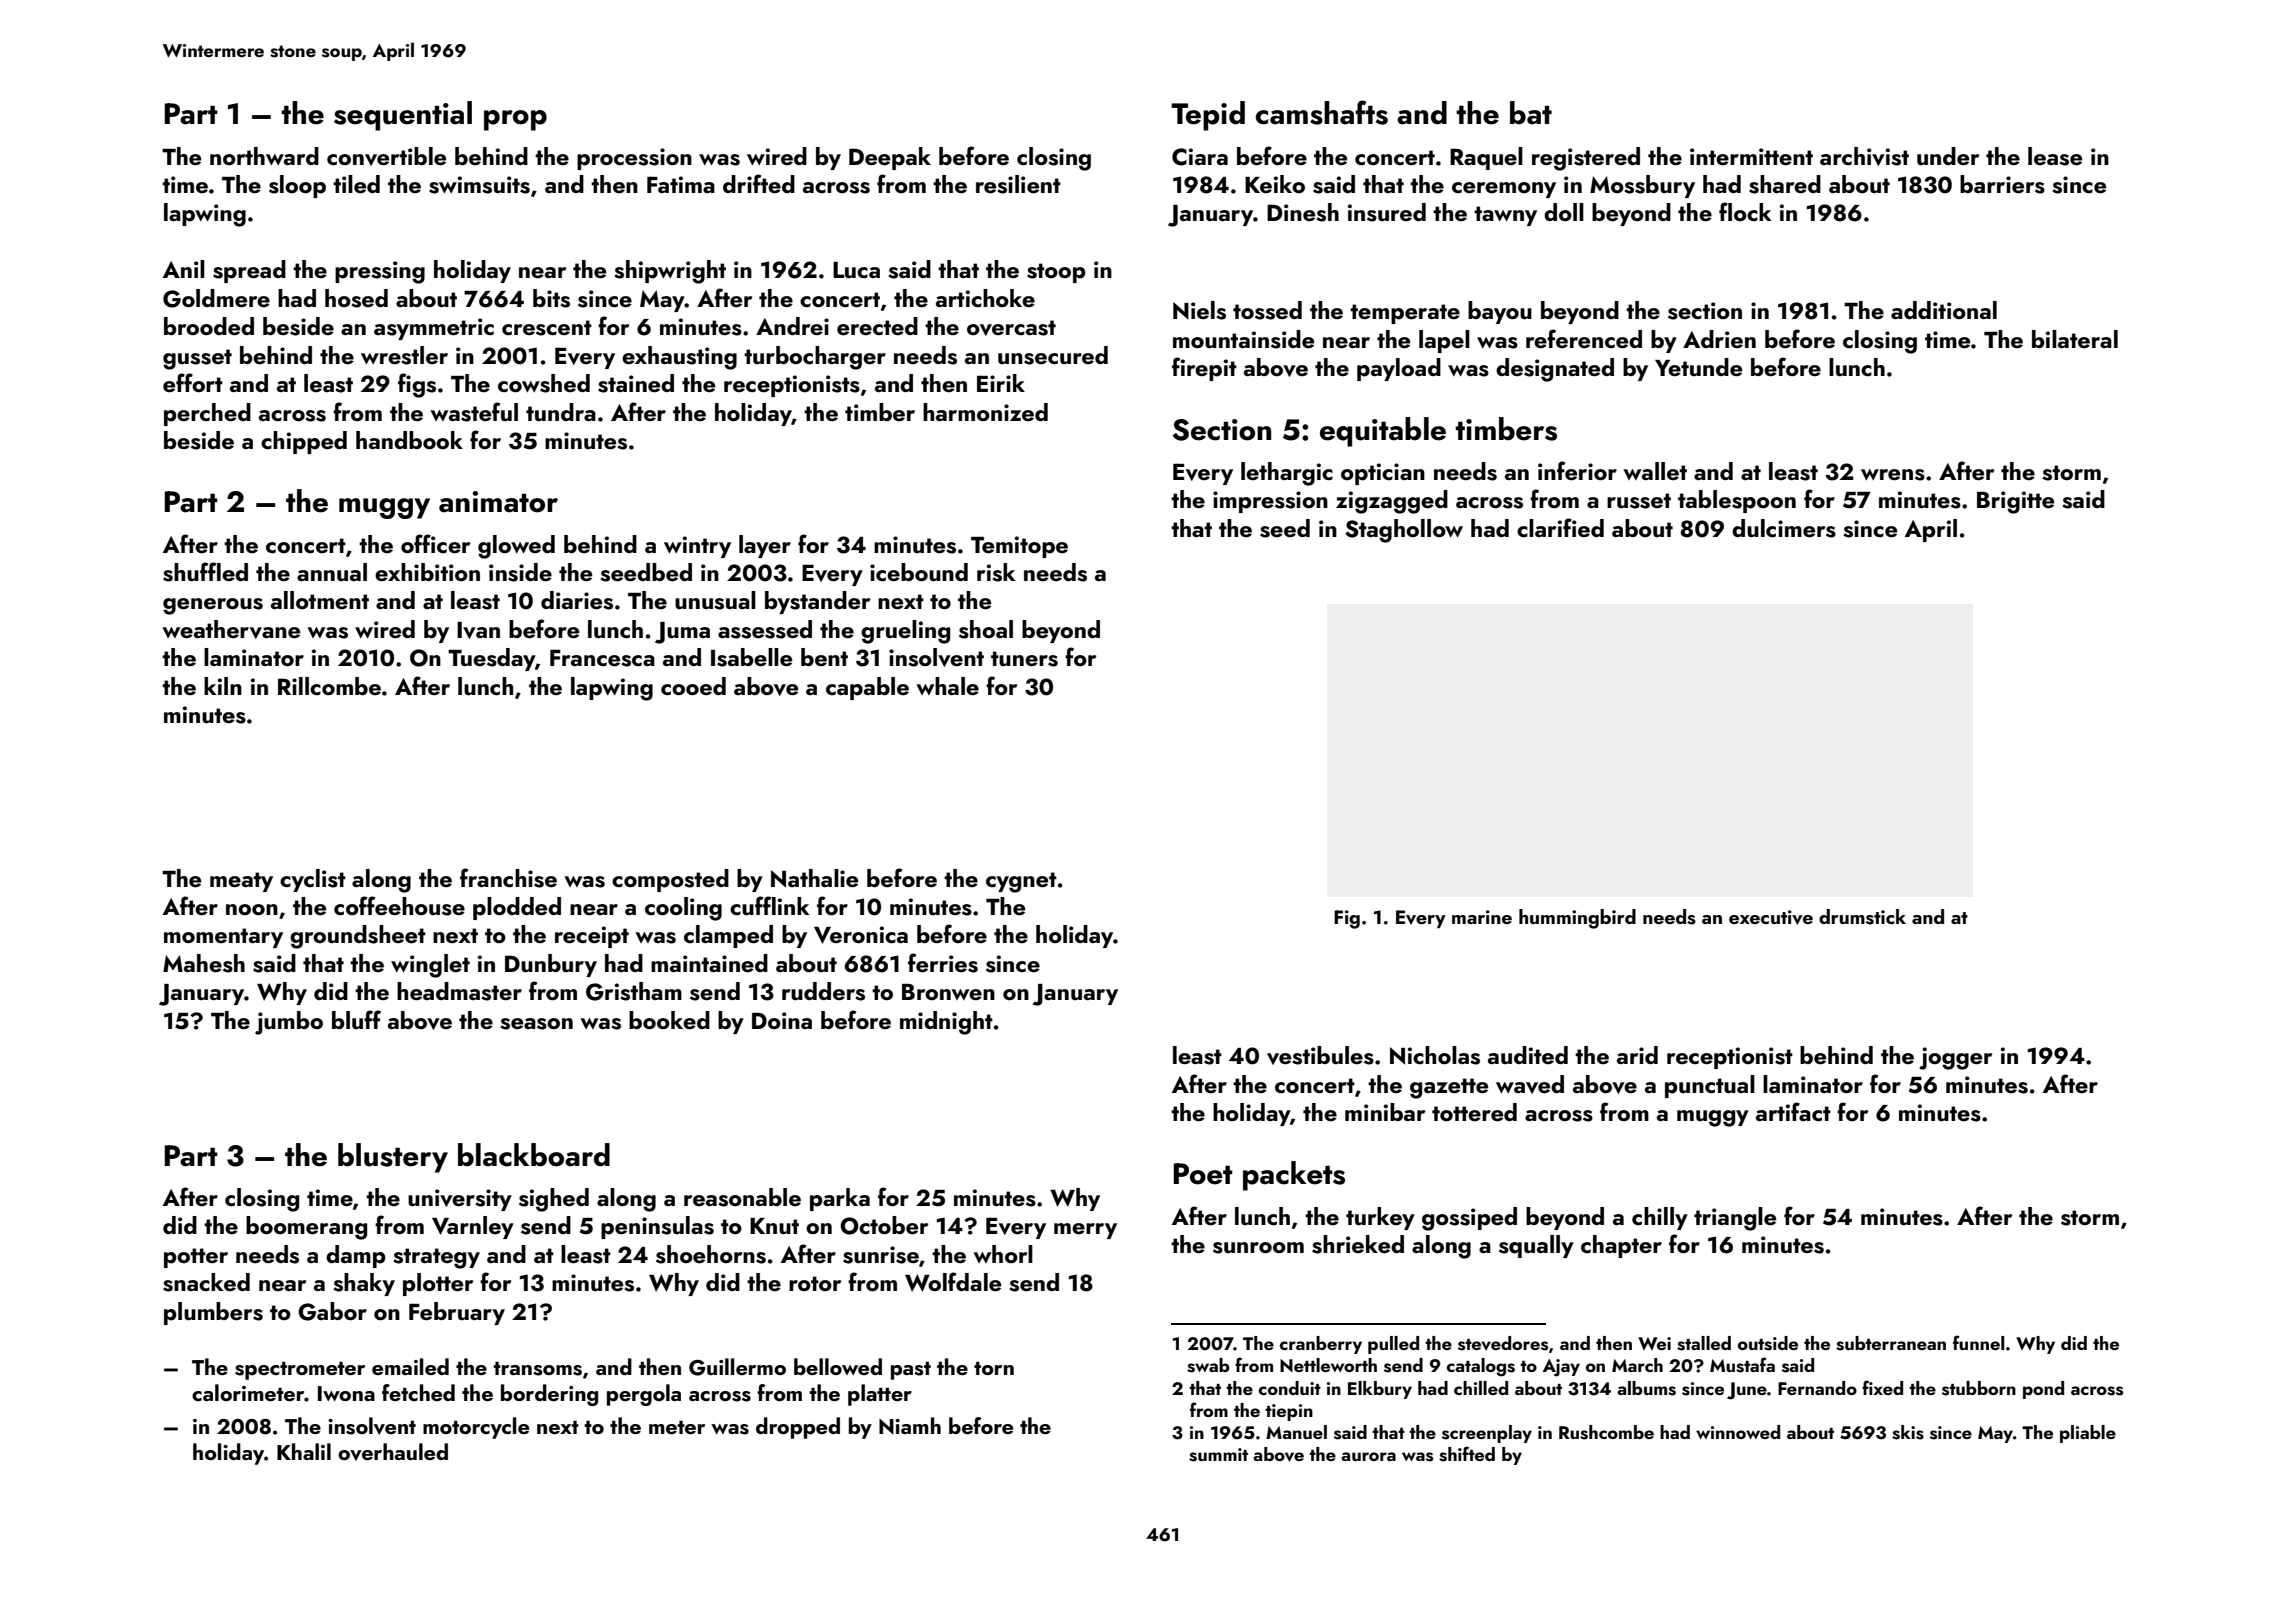  Describe the element at coordinates (313, 880) in the screenshot. I see `cyclist` at that location.
